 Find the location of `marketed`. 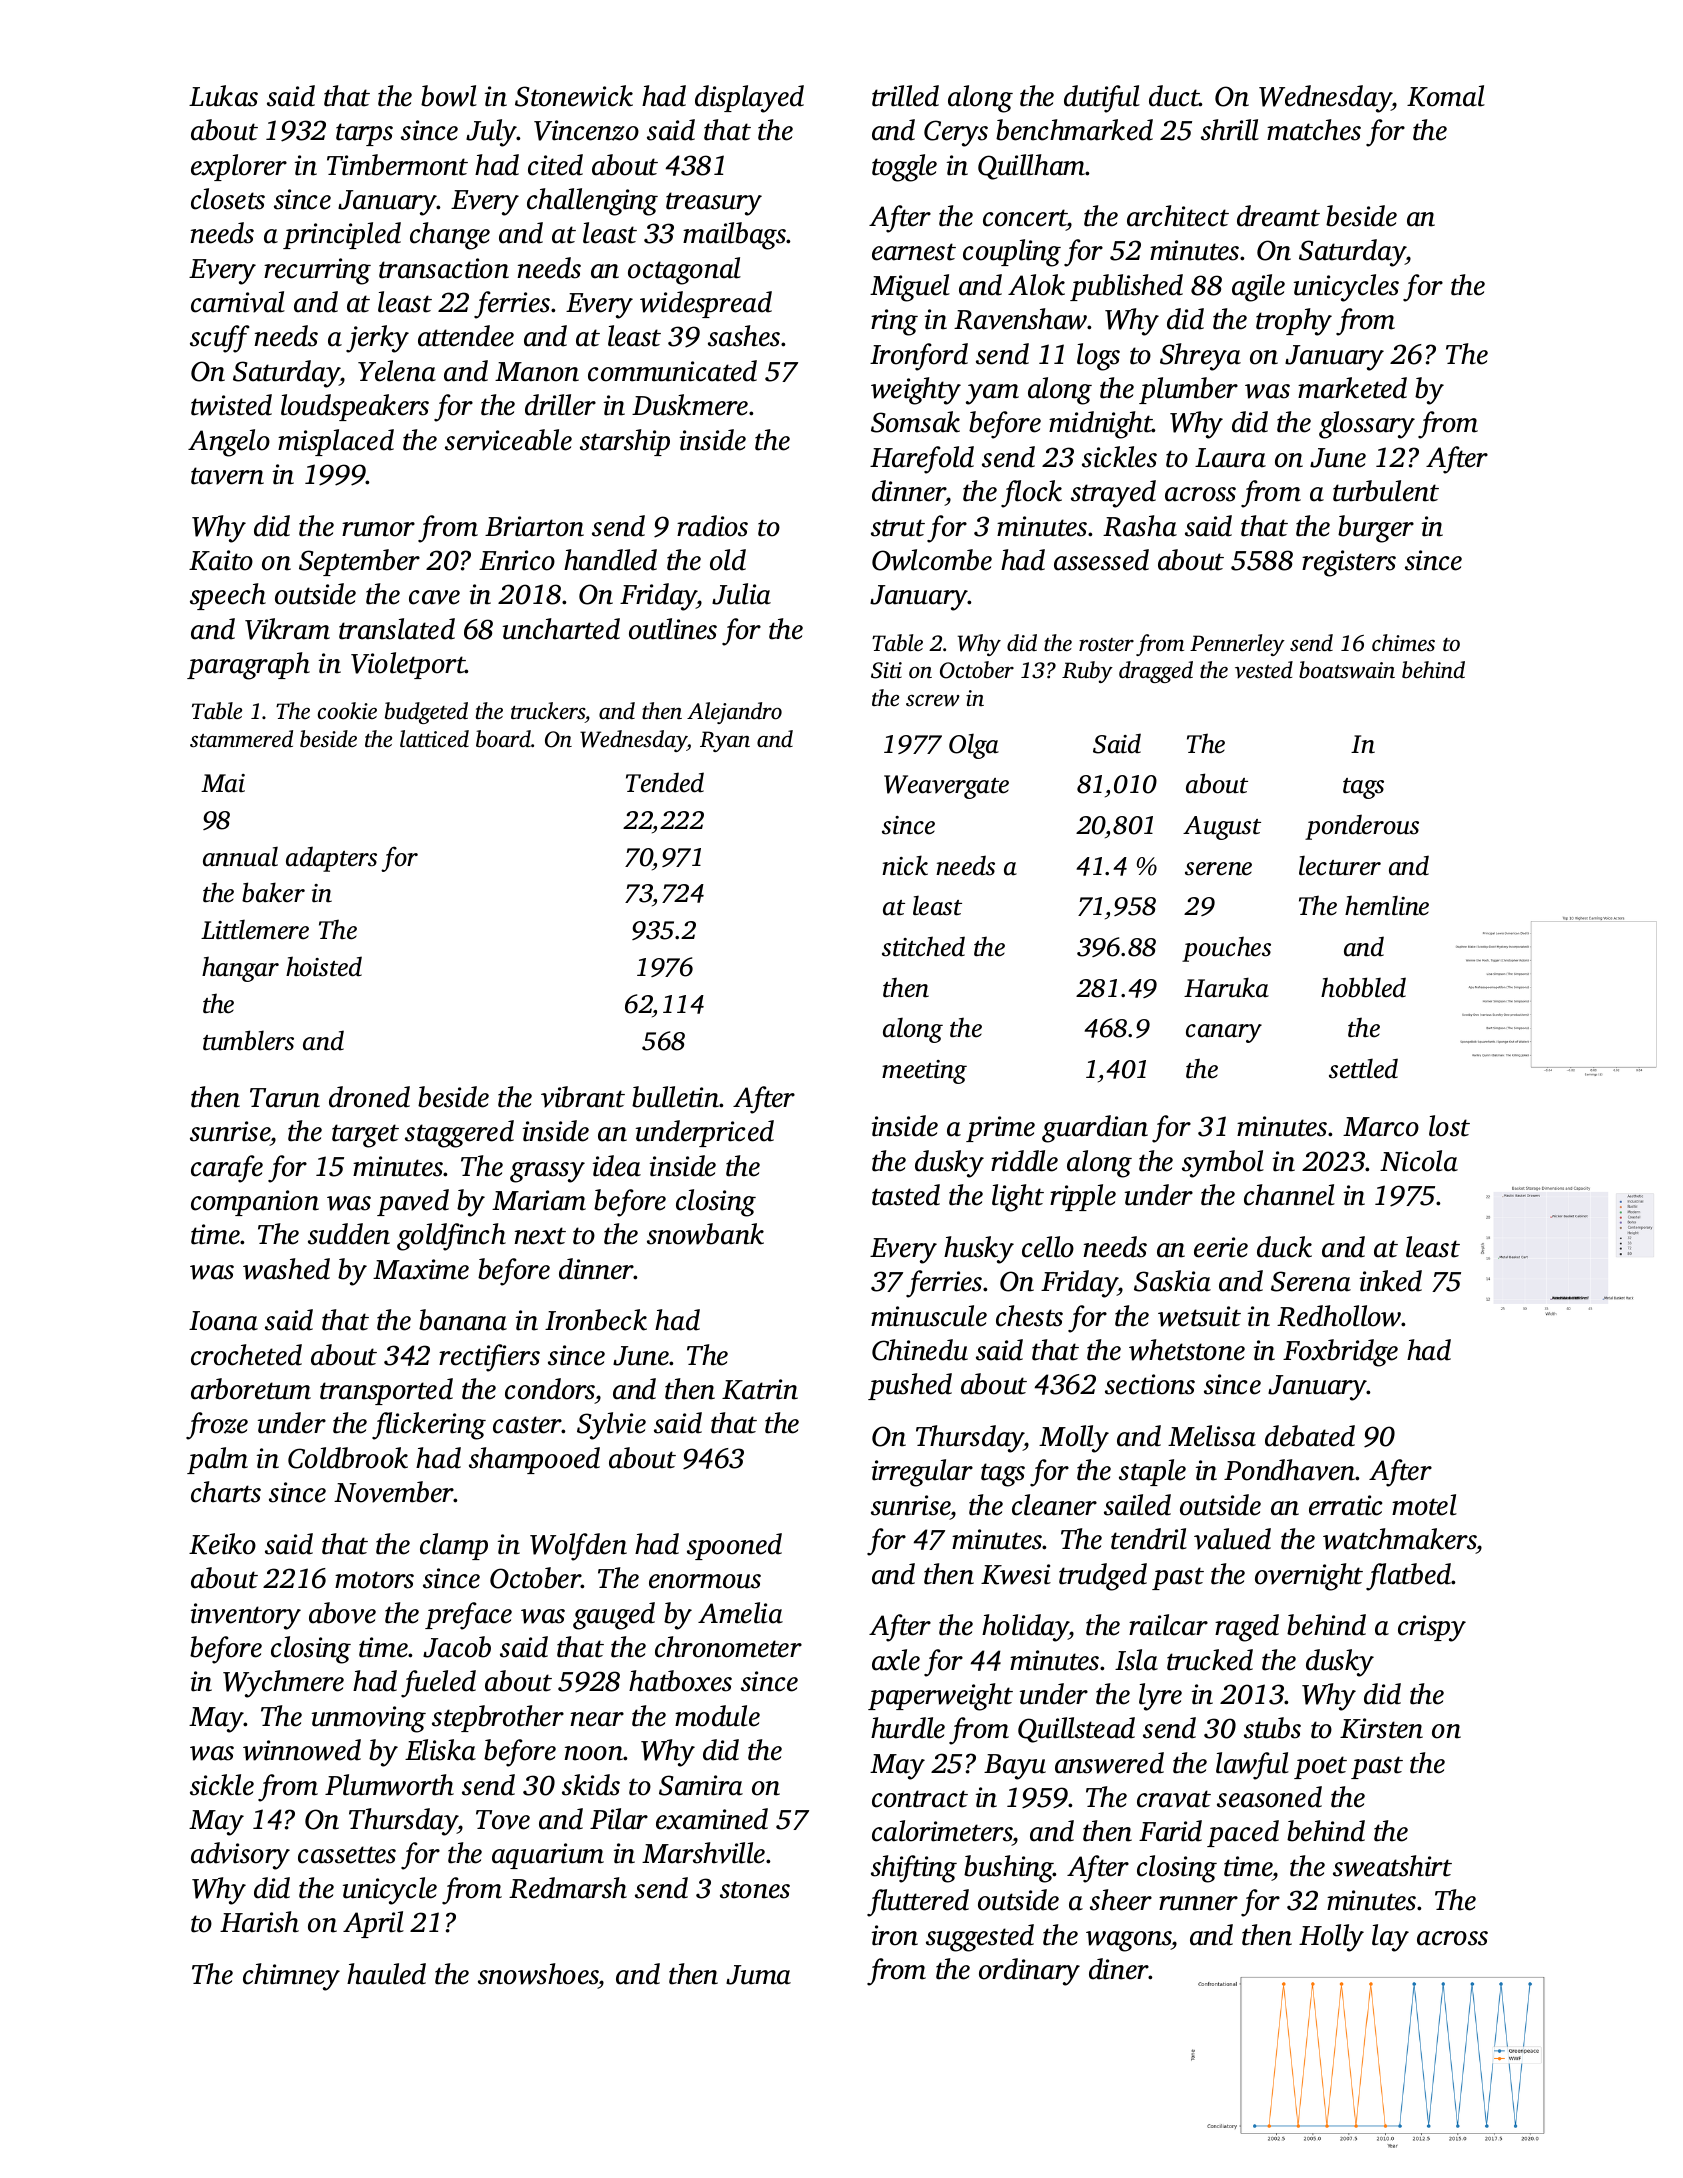

marketed is located at coordinates (1352, 388).
